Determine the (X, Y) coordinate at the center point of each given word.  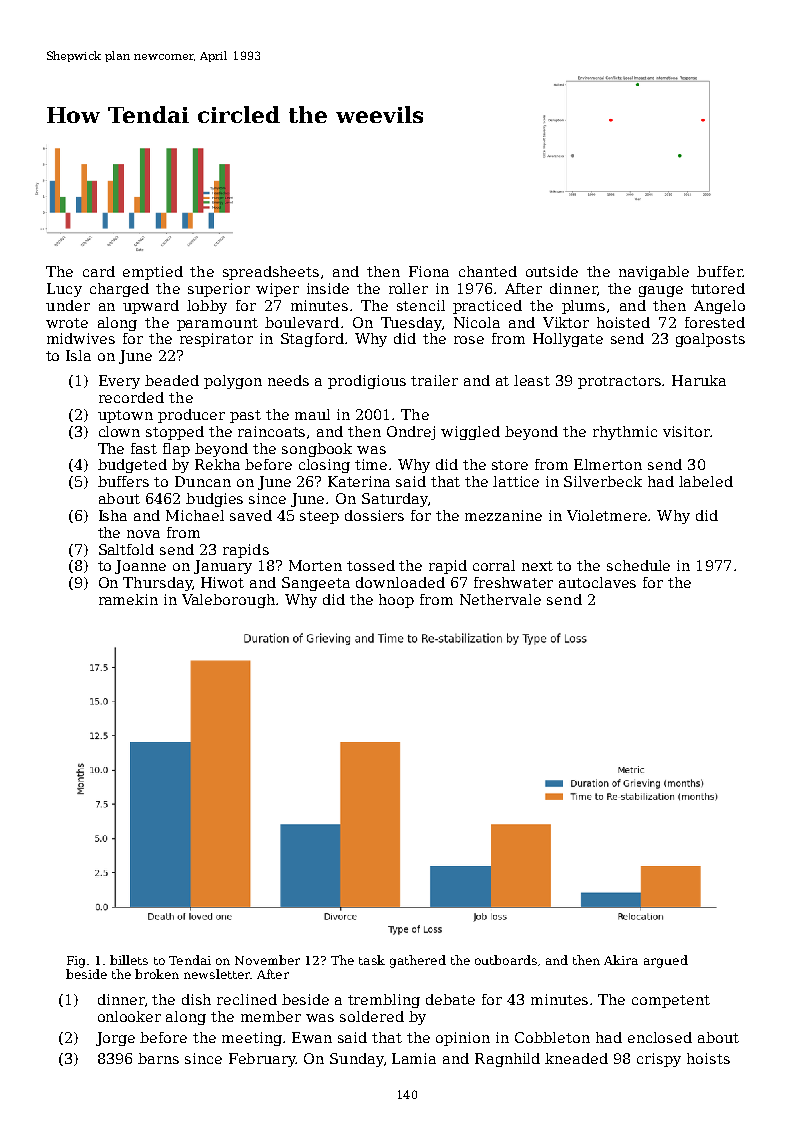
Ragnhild (507, 1060)
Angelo (719, 307)
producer (191, 416)
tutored (718, 288)
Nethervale (500, 599)
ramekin (128, 599)
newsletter (217, 974)
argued (666, 961)
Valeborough (228, 601)
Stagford (312, 340)
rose (469, 340)
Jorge (115, 1039)
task (372, 960)
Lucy (64, 290)
